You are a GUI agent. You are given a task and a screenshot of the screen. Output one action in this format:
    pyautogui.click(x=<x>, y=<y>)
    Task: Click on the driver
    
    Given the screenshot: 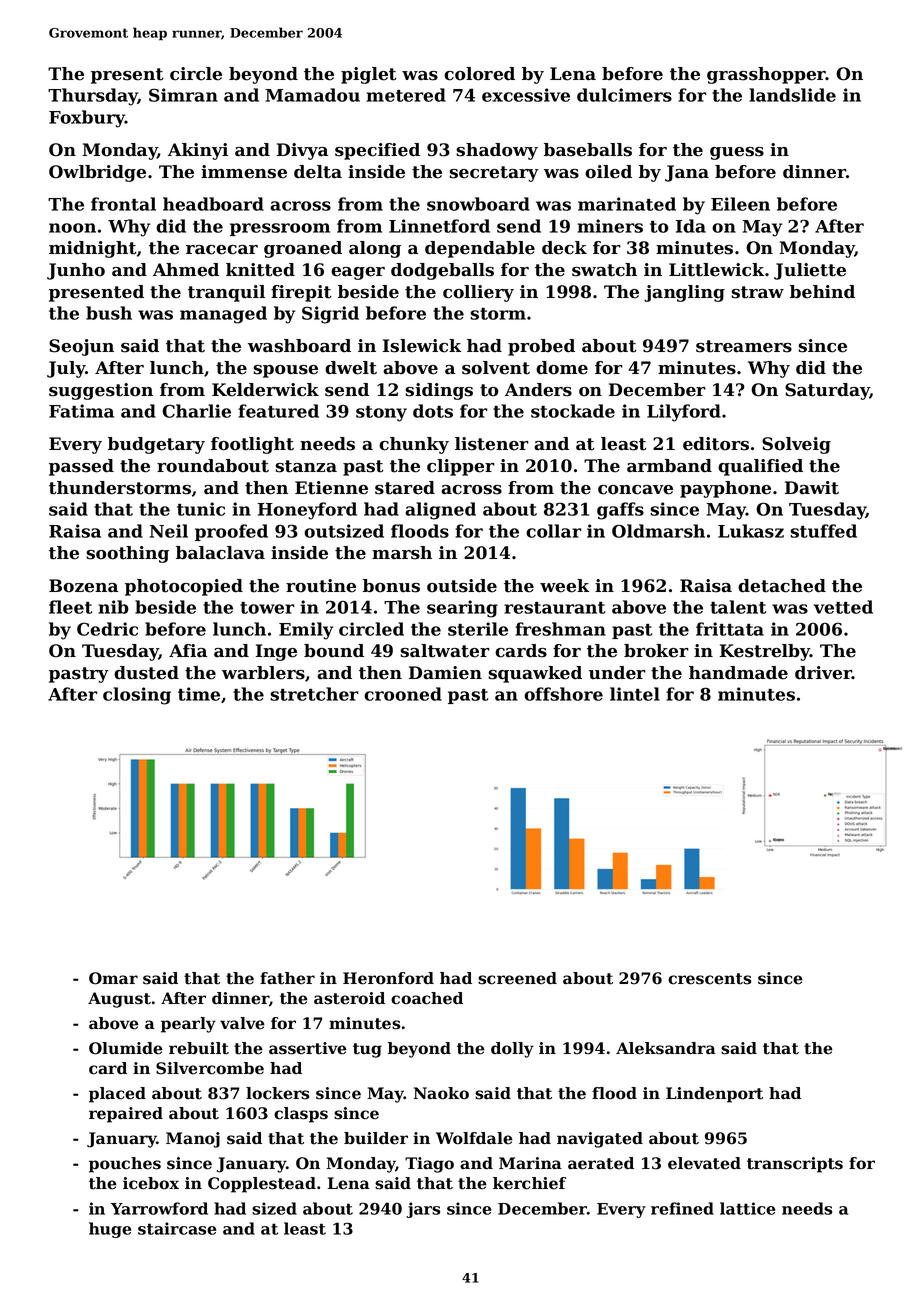 What is the action you would take?
    pyautogui.click(x=823, y=673)
